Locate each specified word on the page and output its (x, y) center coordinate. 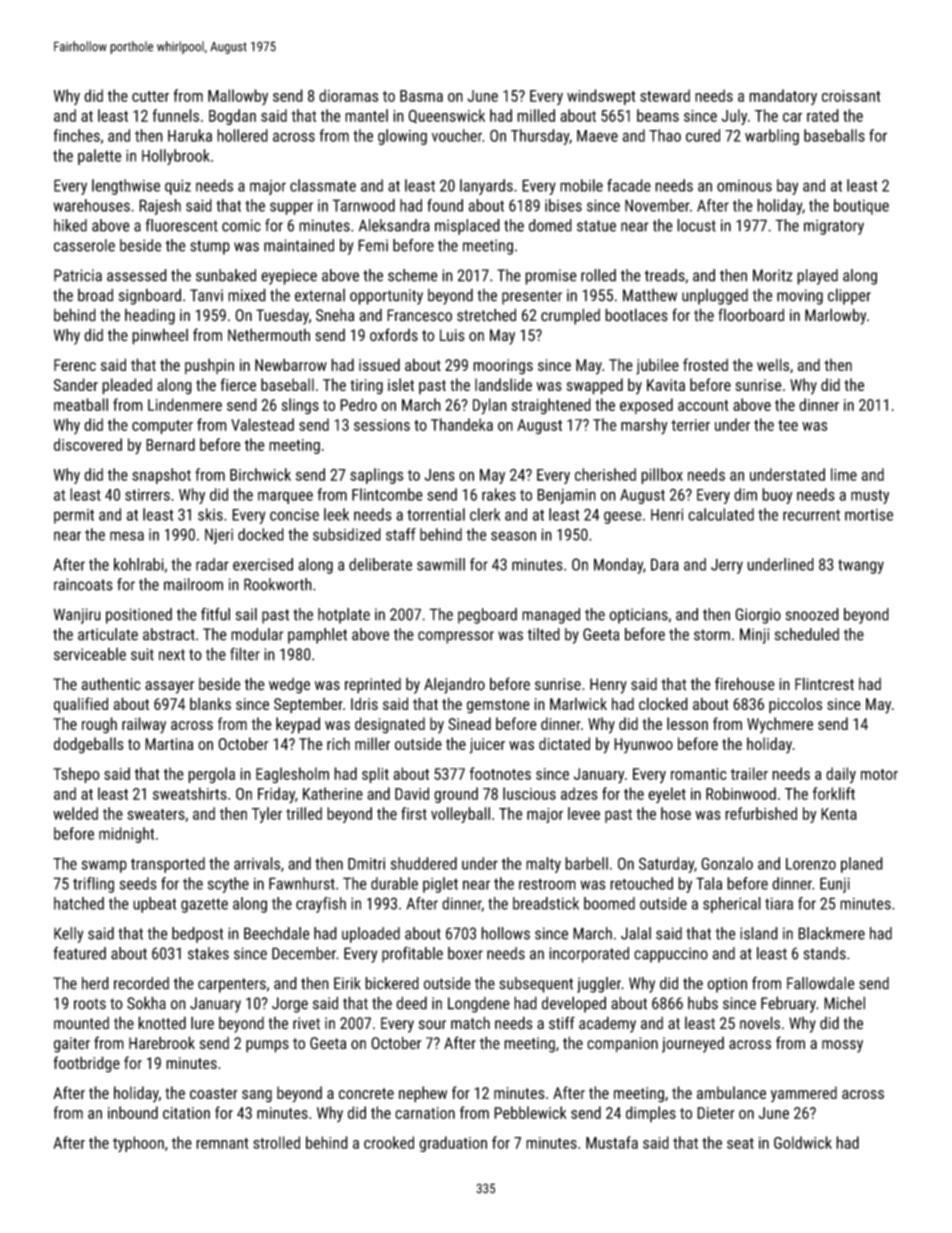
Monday (618, 566)
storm (712, 635)
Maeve (597, 136)
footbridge (87, 1064)
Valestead (262, 424)
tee (788, 425)
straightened (551, 406)
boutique (861, 207)
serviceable (90, 654)
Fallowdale (821, 983)
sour (432, 1025)
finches (76, 135)
